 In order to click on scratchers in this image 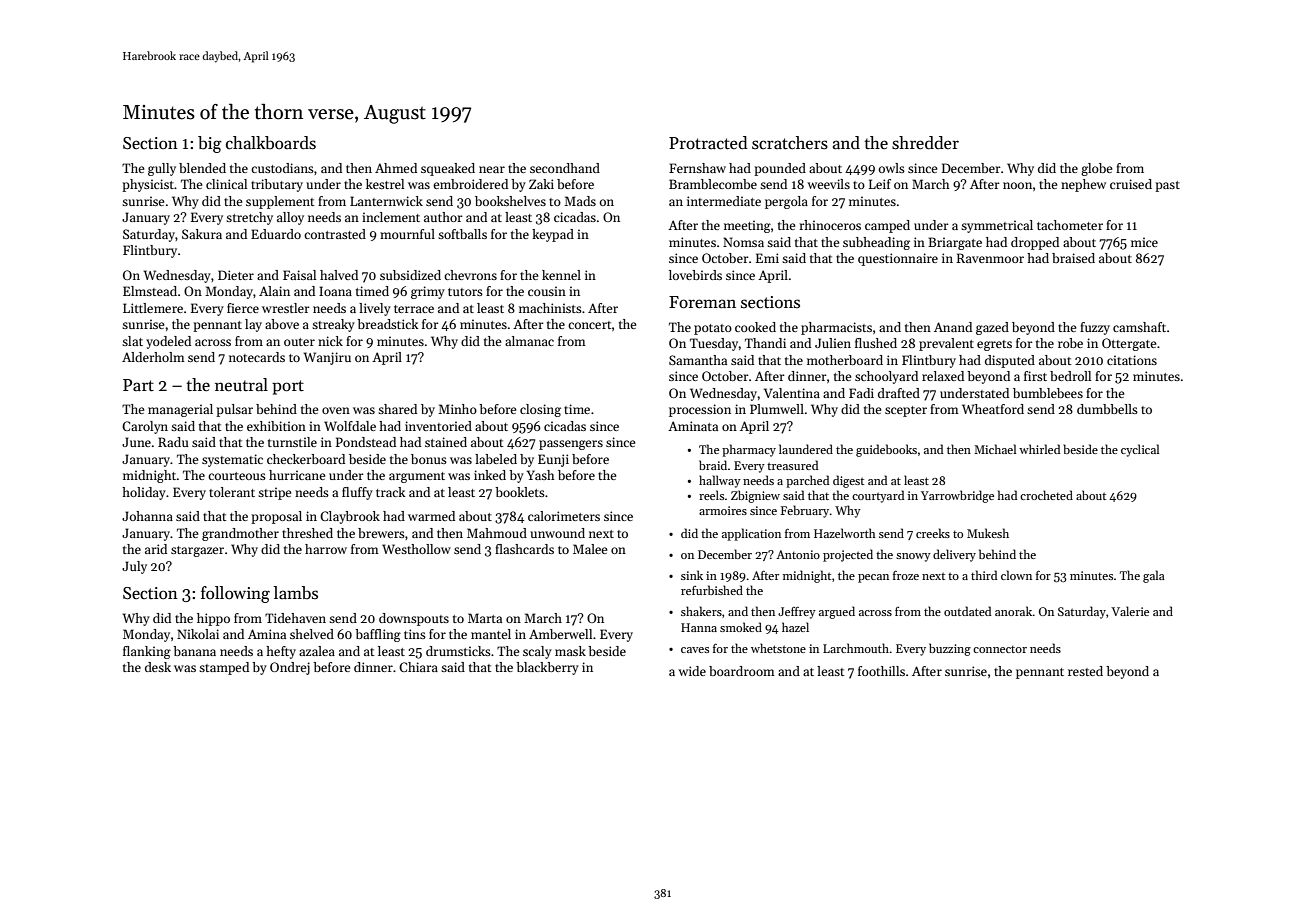, I will do `click(790, 143)`.
